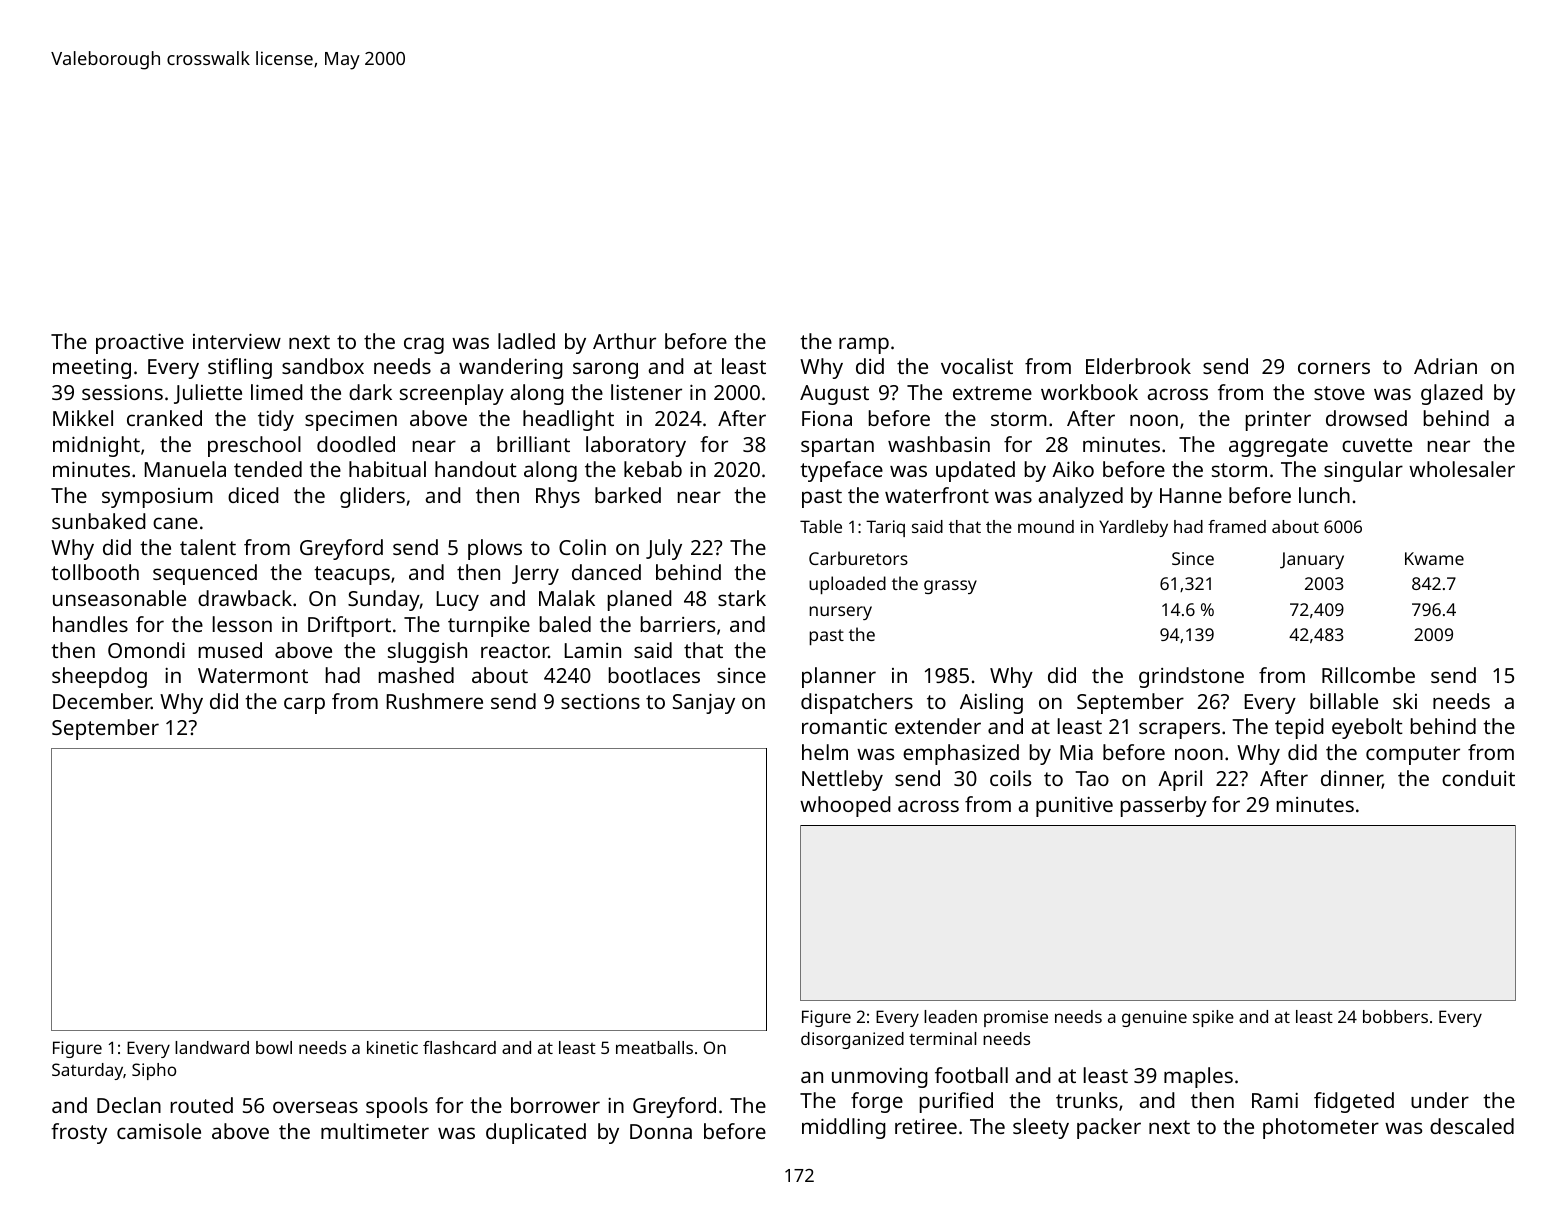 The height and width of the screenshot is (1211, 1567). What do you see at coordinates (304, 705) in the screenshot?
I see `carp` at bounding box center [304, 705].
